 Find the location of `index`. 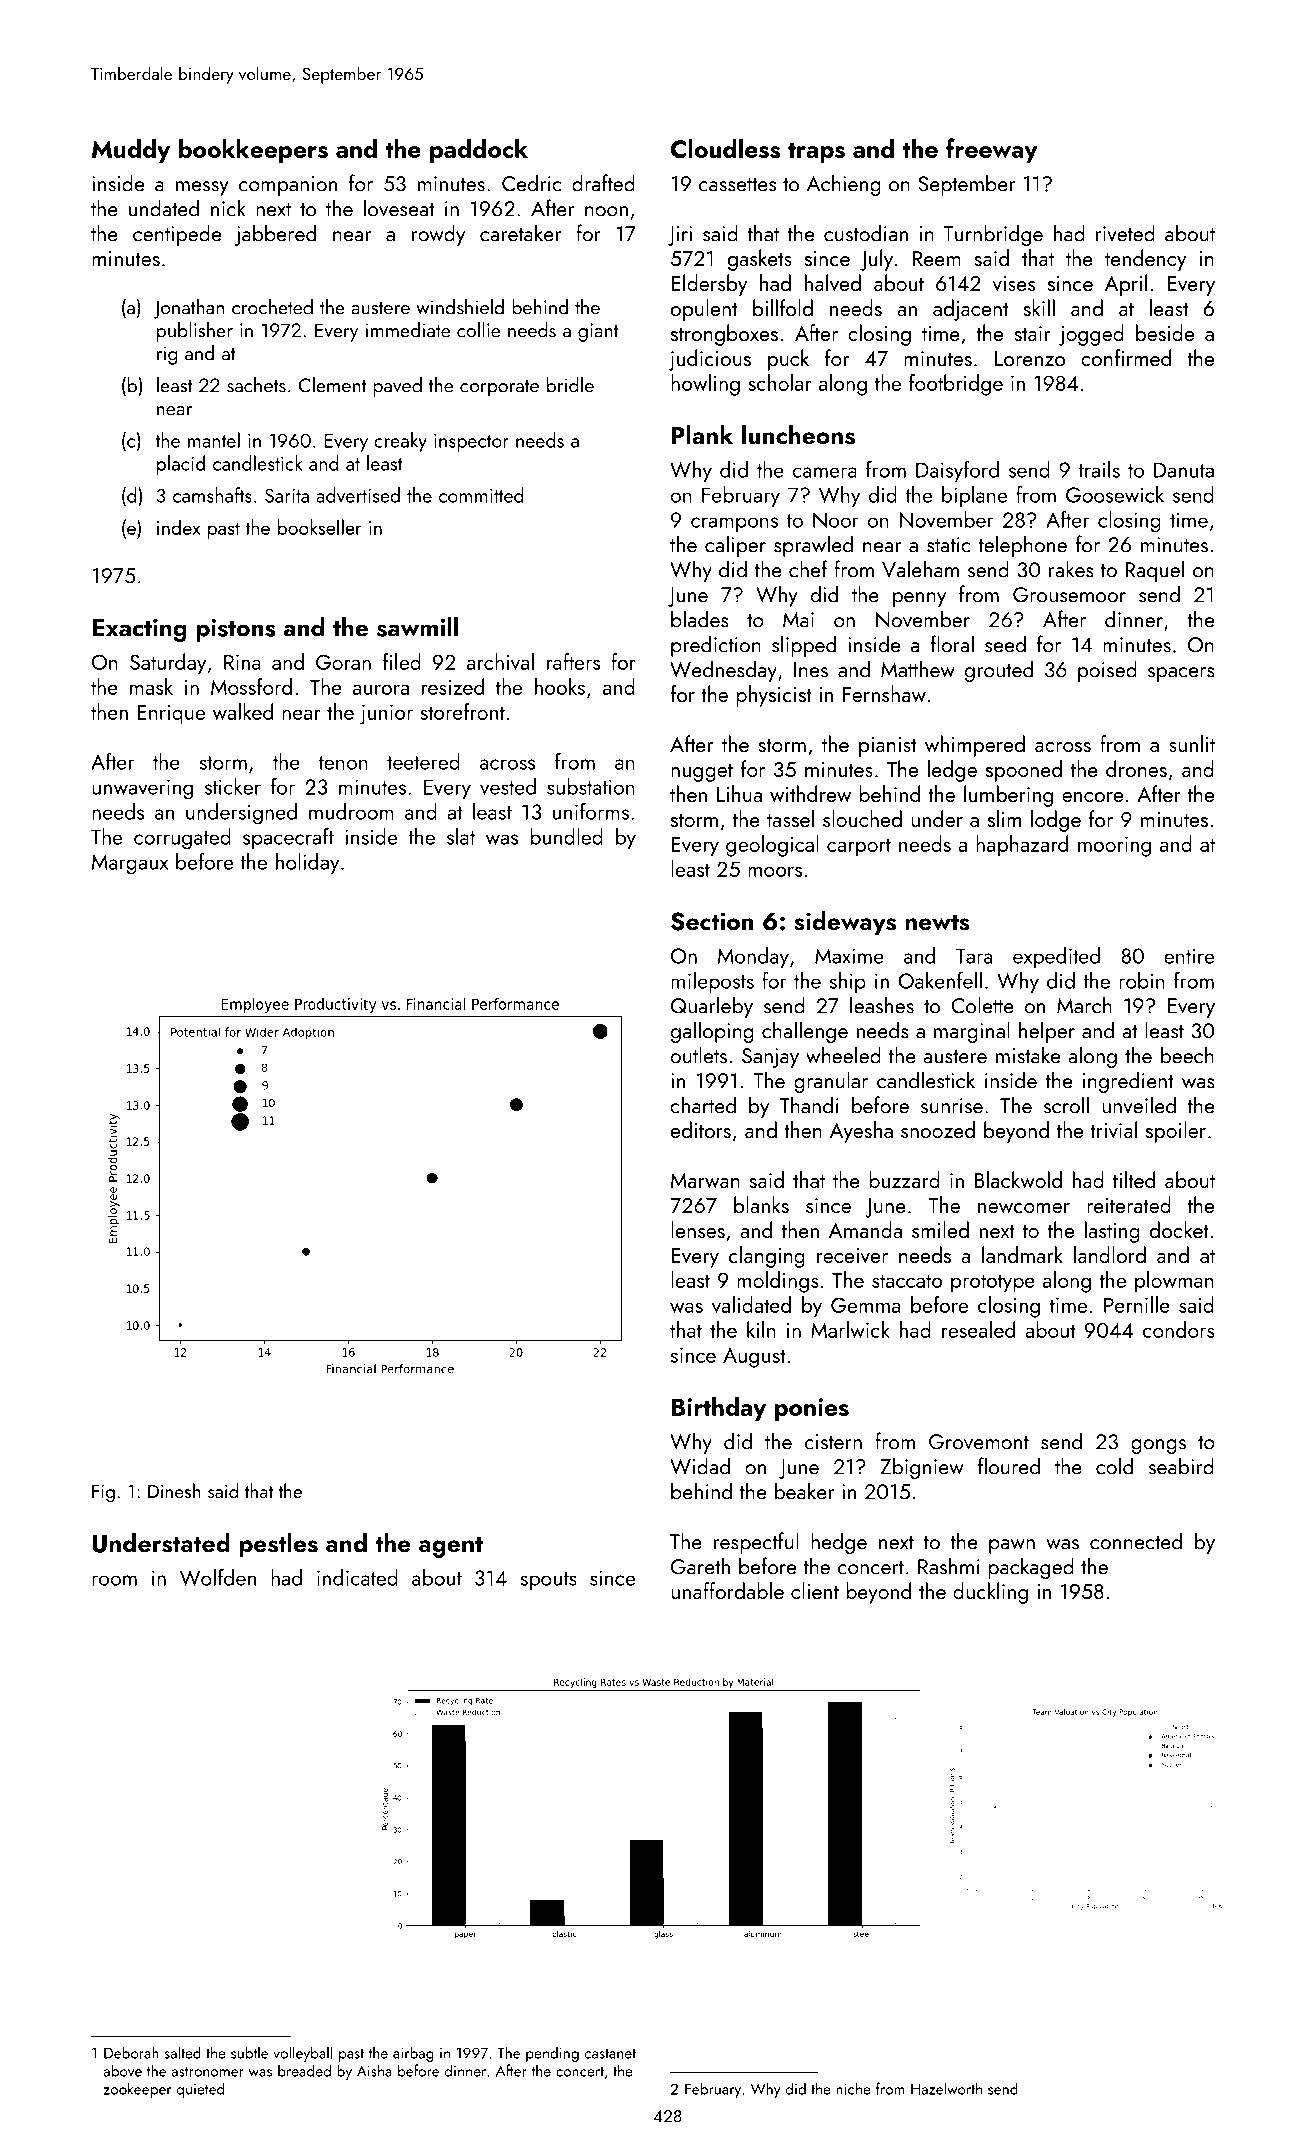

index is located at coordinates (178, 527).
